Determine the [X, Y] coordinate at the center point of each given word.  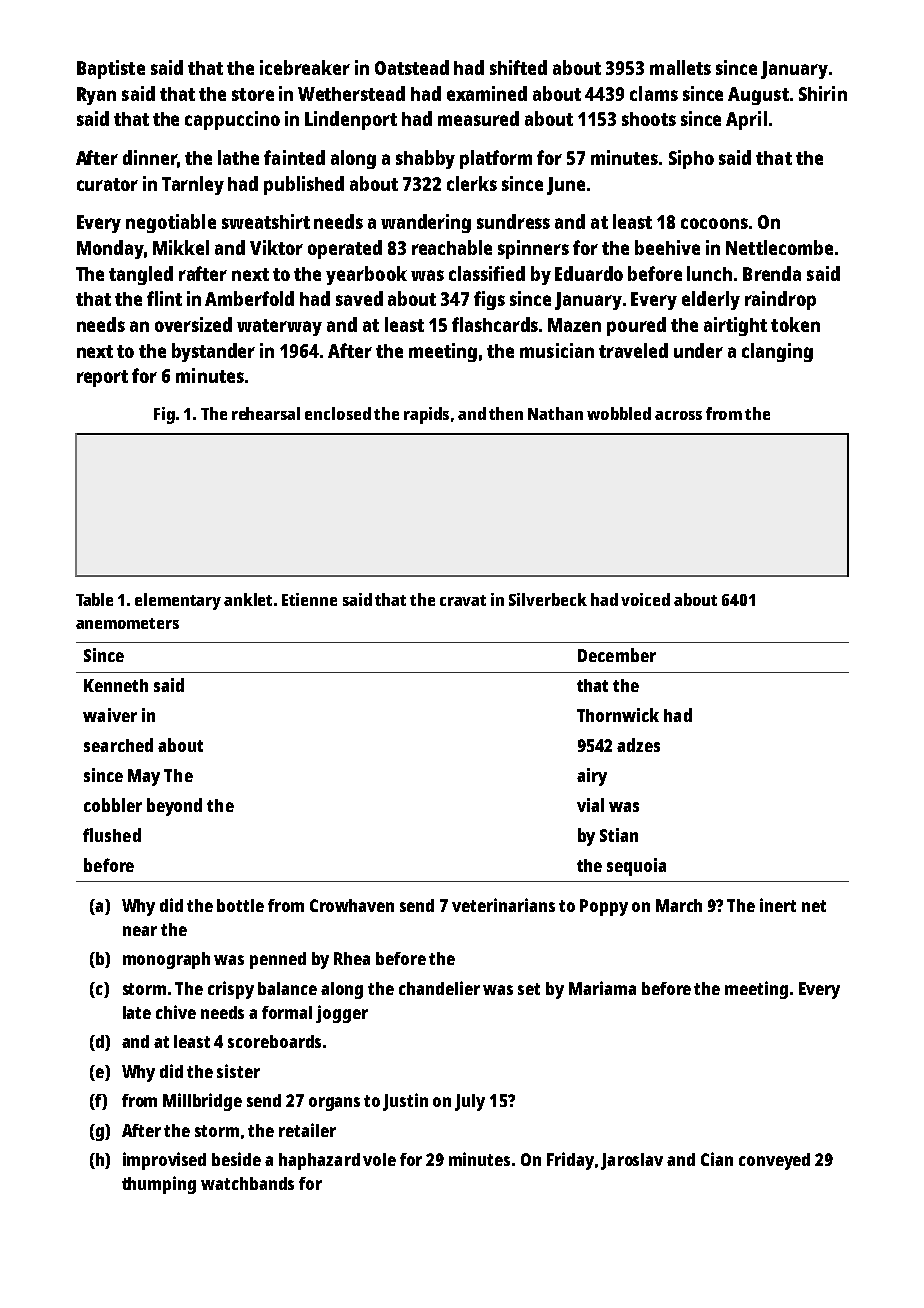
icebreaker [305, 67]
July [470, 1102]
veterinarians [503, 905]
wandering [426, 223]
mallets [680, 67]
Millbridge [202, 1102]
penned [278, 960]
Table [94, 599]
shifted [518, 67]
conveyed [774, 1161]
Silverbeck [548, 599]
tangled [141, 275]
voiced [645, 599]
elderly [711, 300]
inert [778, 905]
